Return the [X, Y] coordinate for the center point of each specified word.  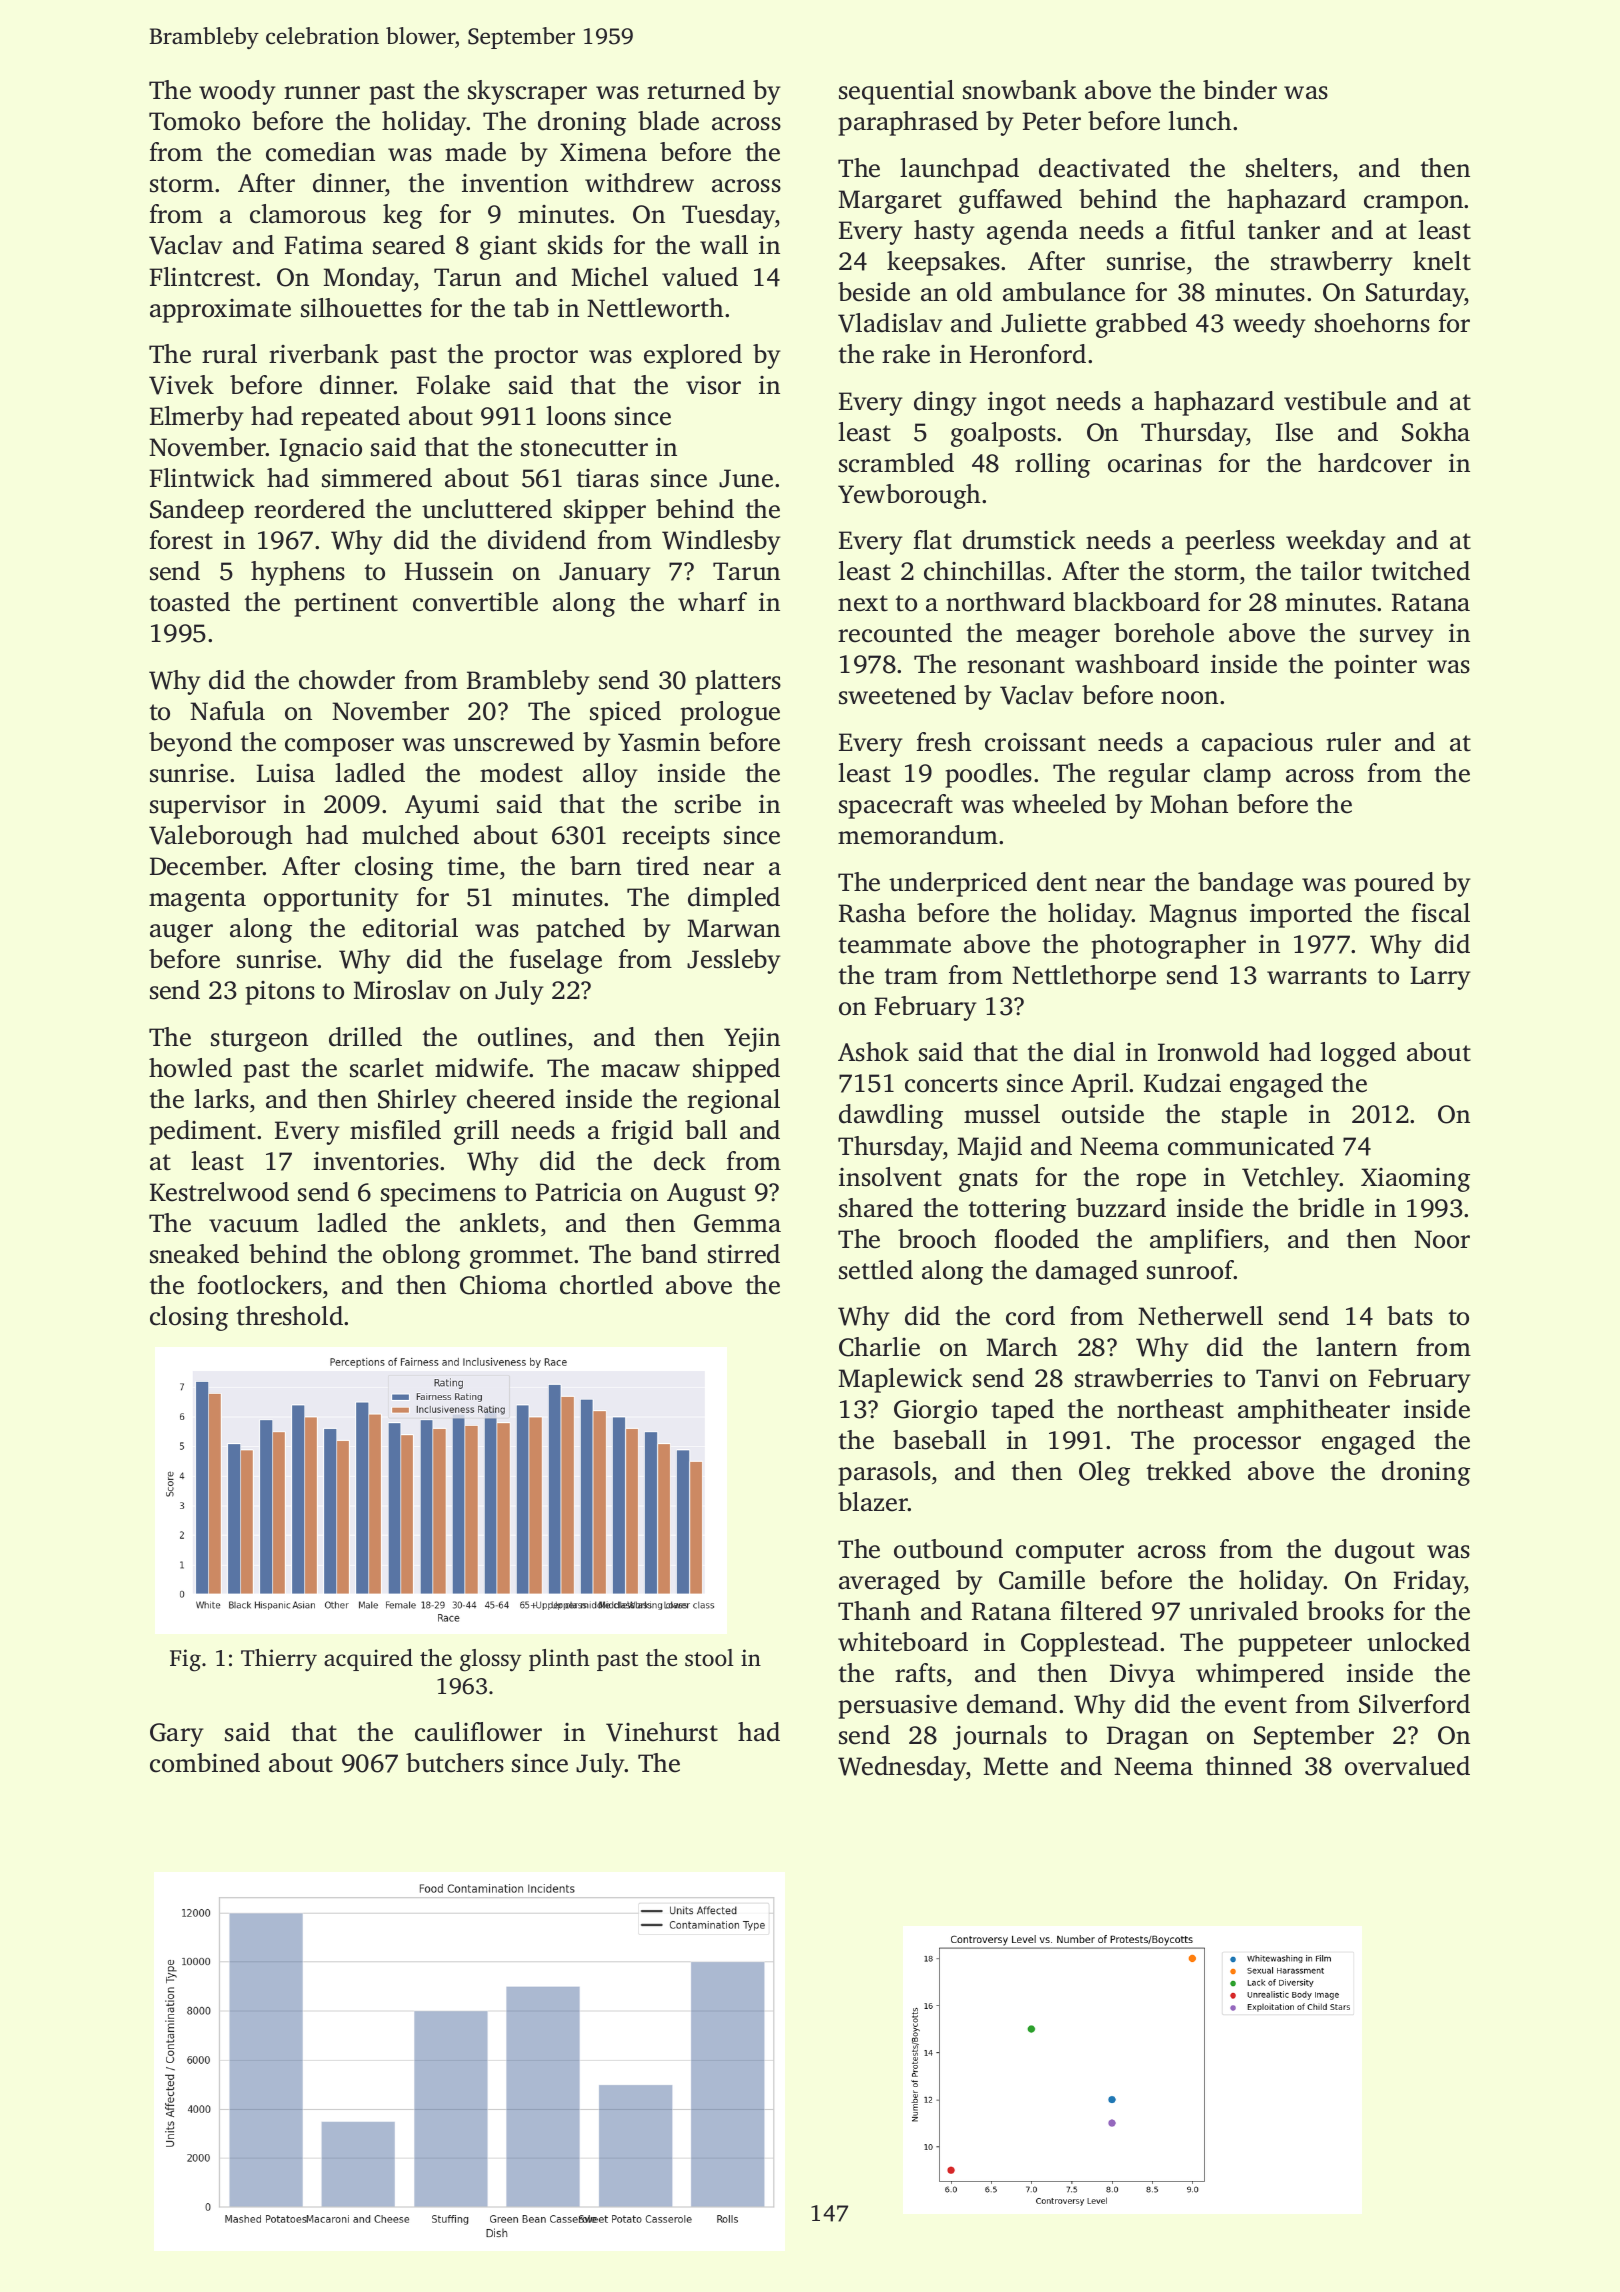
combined [205, 1763]
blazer [873, 1502]
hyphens [298, 573]
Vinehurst [662, 1732]
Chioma [503, 1285]
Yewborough [909, 496]
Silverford [1414, 1704]
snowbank [1020, 90]
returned [696, 90]
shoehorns [1372, 323]
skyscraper [527, 92]
